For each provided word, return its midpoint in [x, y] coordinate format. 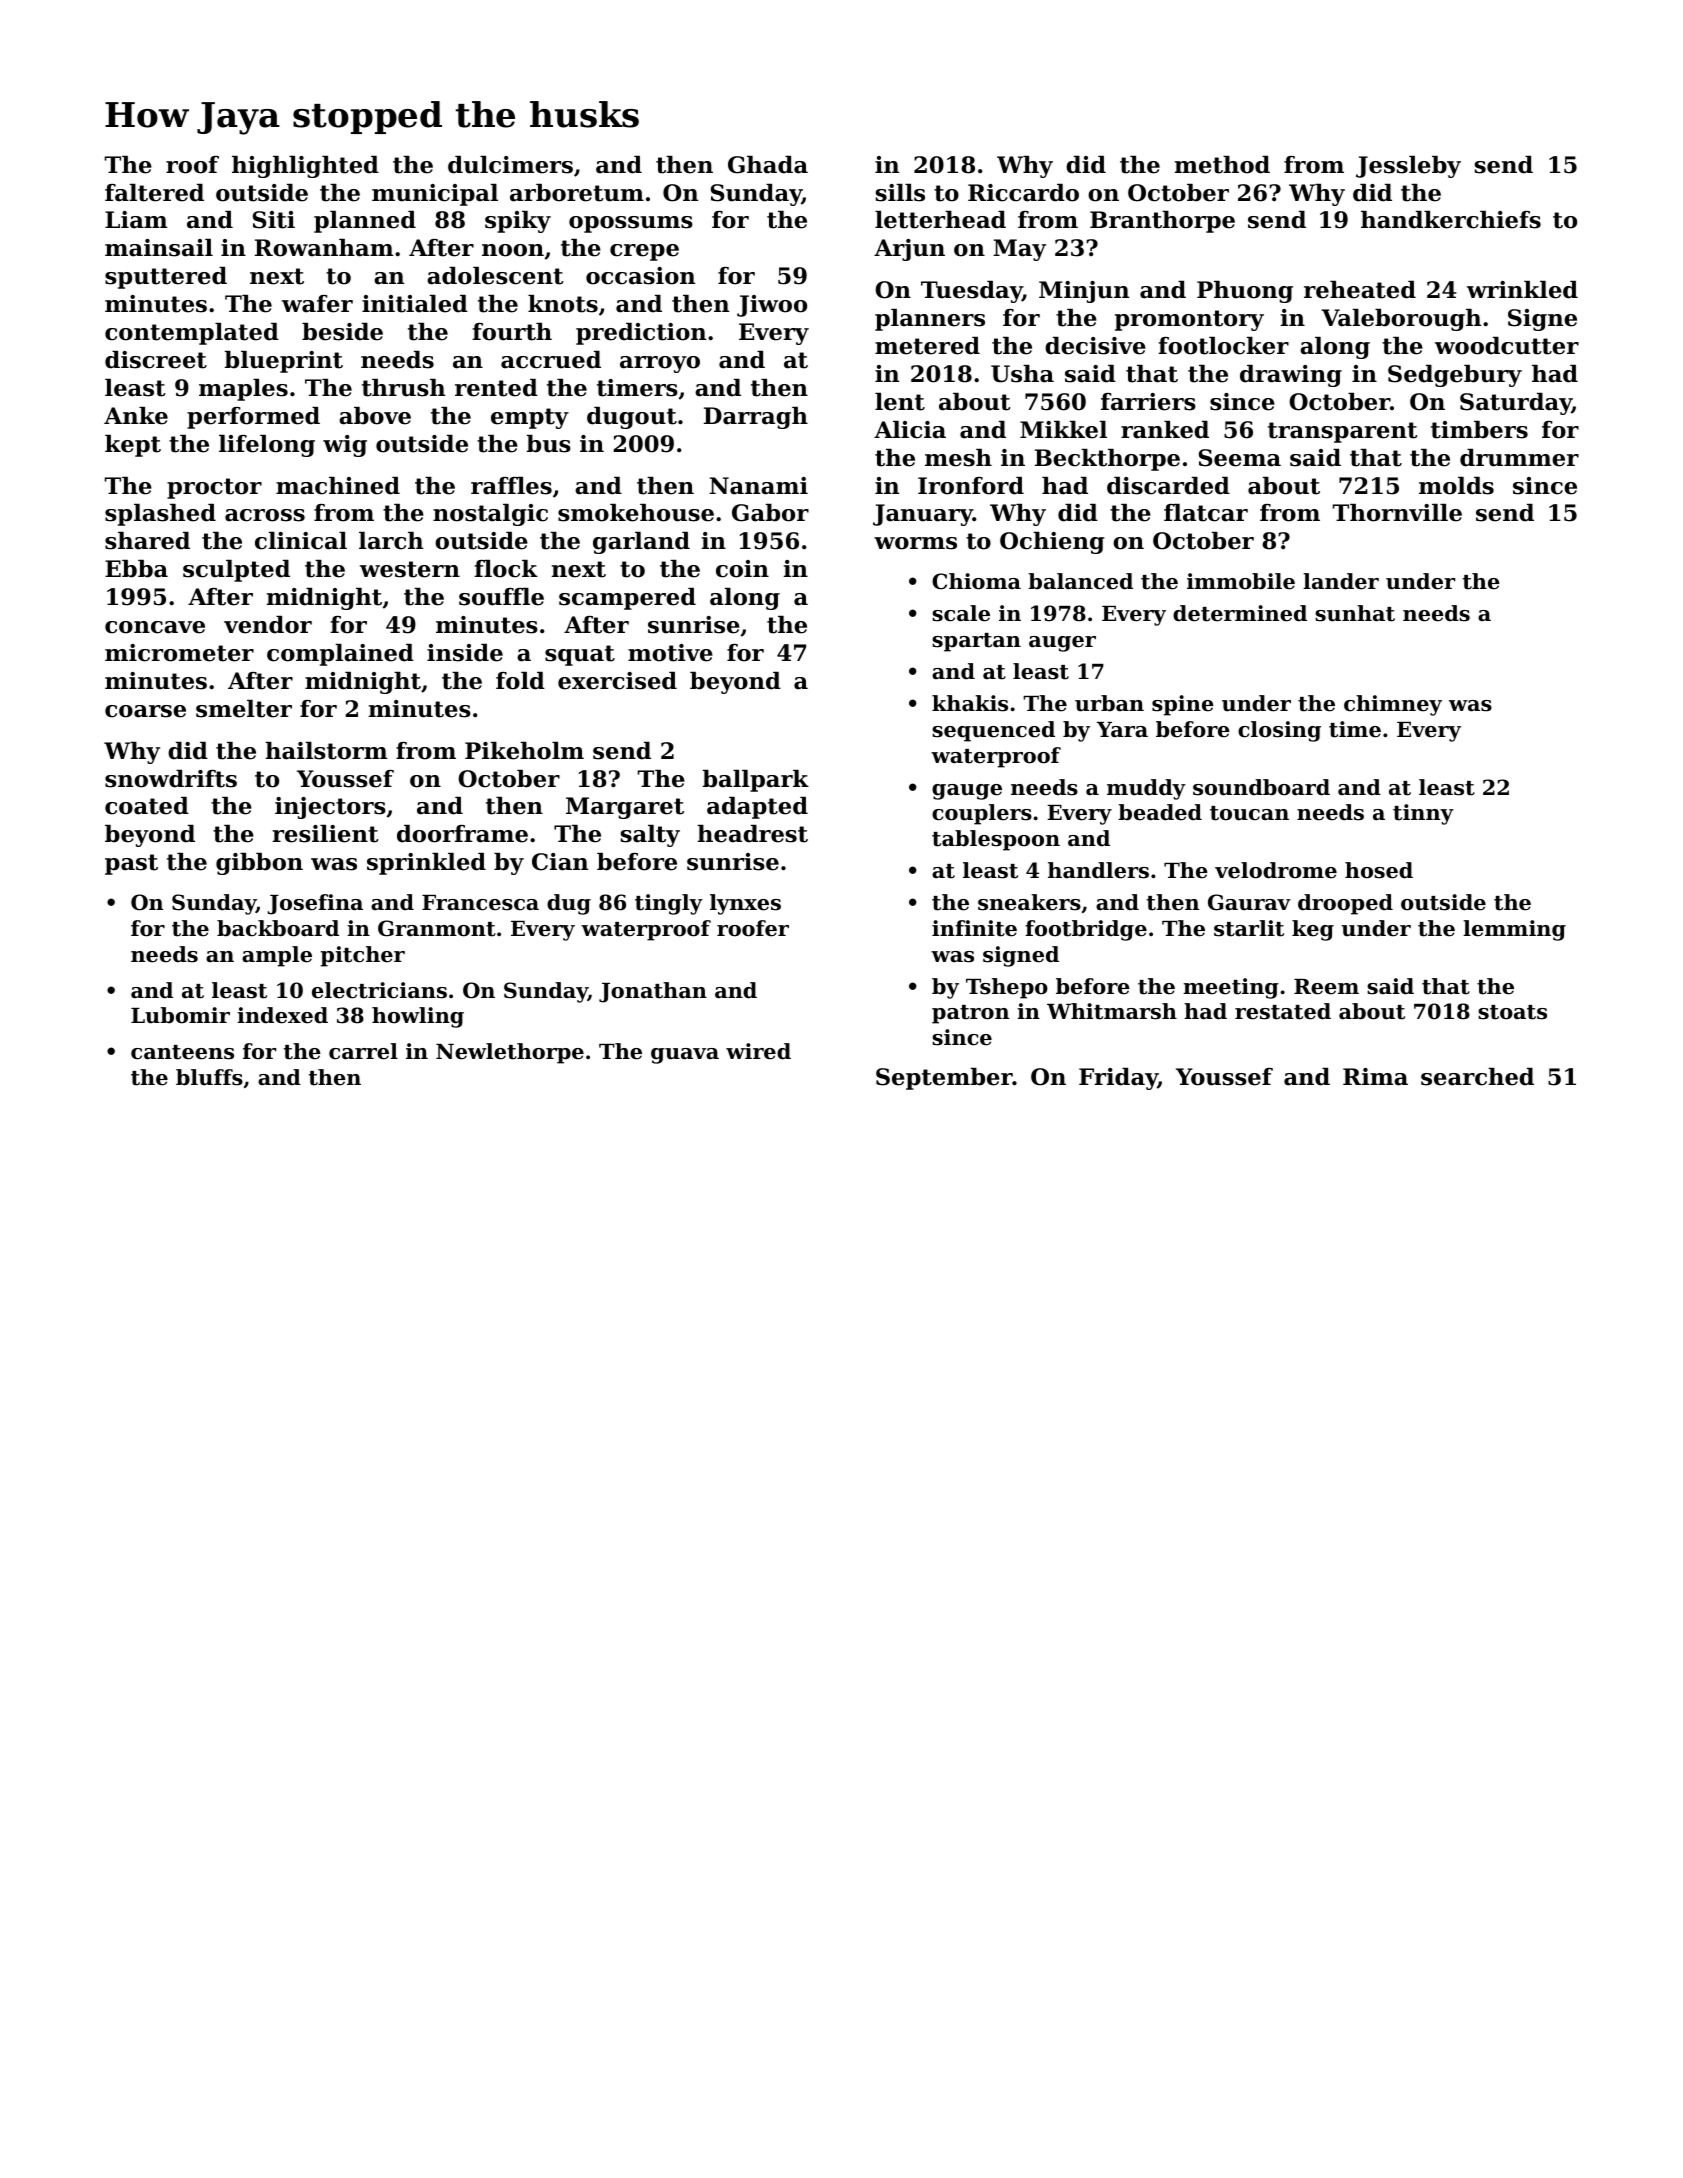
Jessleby [1408, 167]
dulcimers [510, 165]
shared [147, 541]
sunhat [1355, 613]
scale [961, 613]
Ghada [768, 165]
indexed [282, 1015]
